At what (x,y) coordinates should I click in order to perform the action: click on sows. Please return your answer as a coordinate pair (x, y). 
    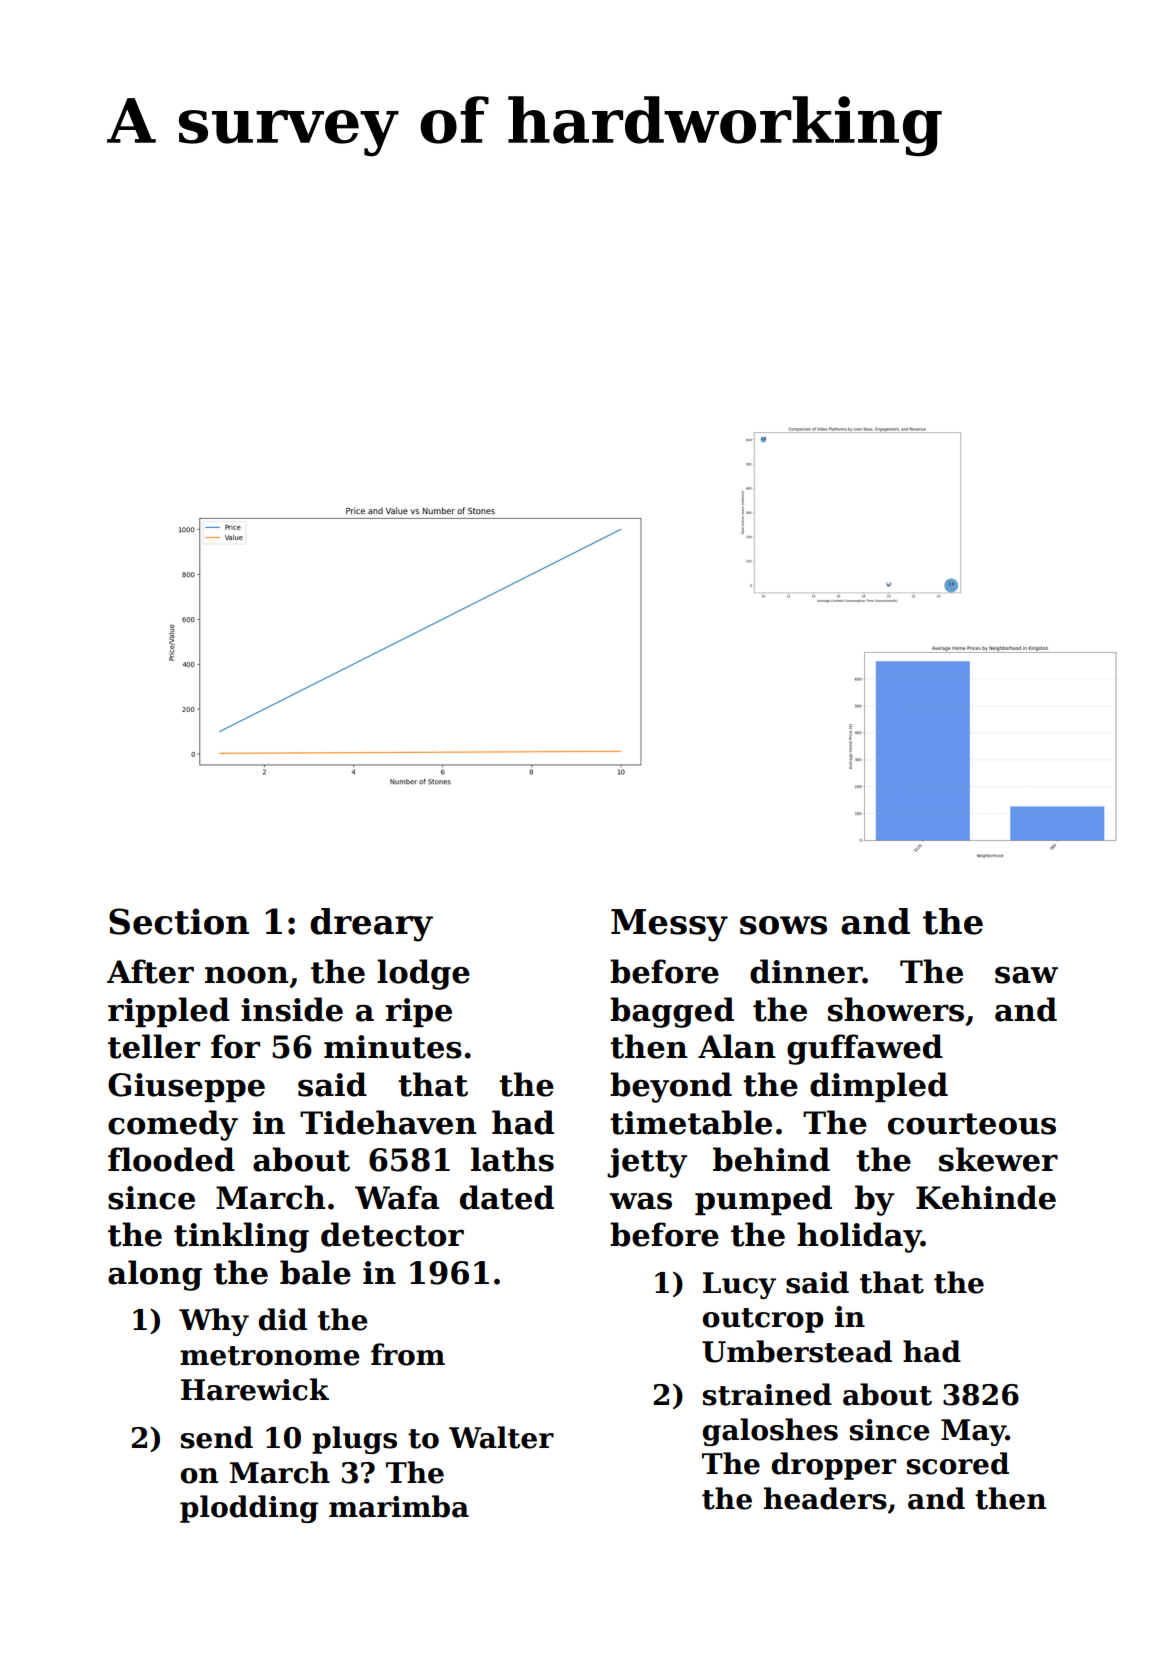
    Looking at the image, I should click on (783, 925).
